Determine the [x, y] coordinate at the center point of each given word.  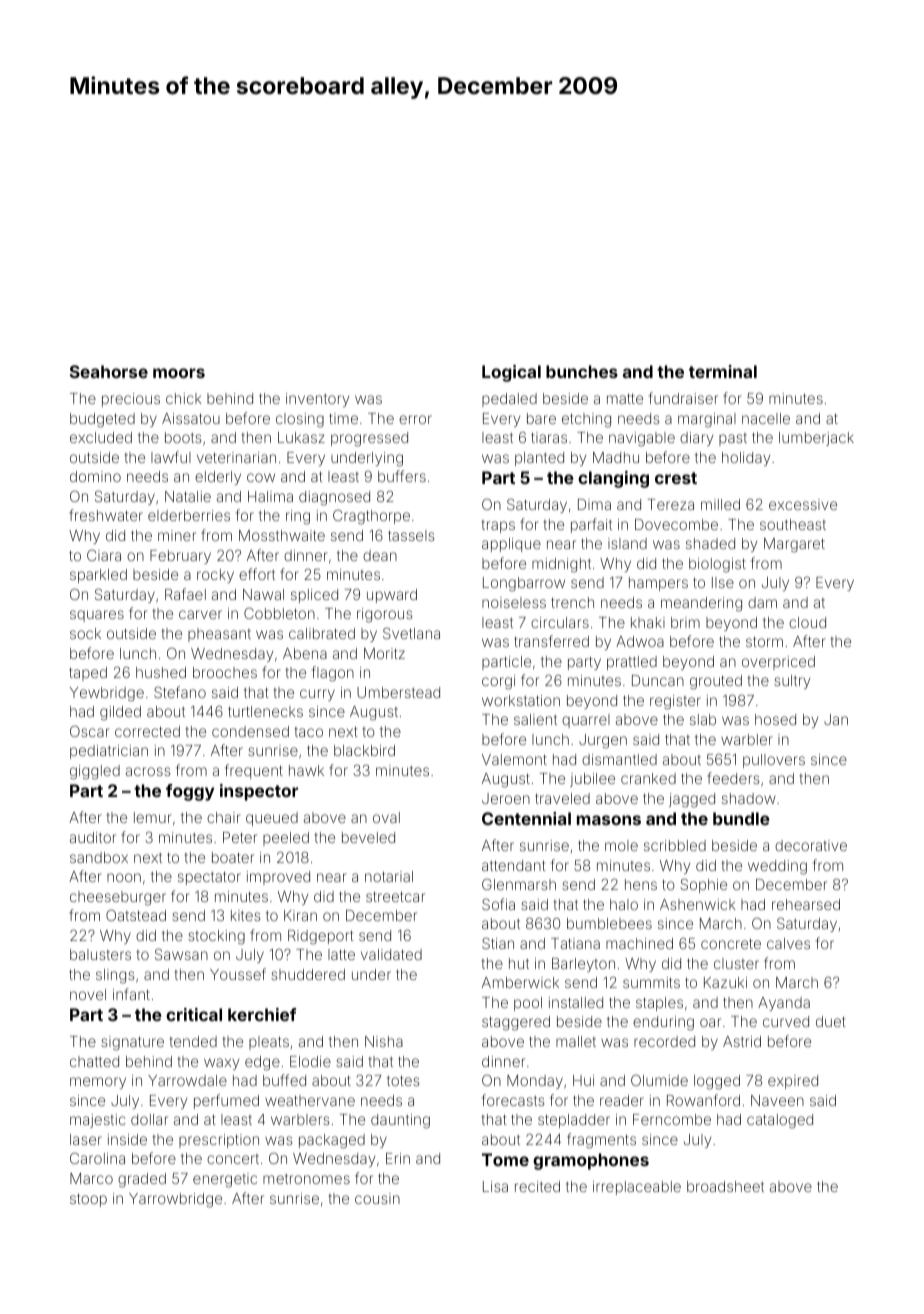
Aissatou [191, 418]
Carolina [97, 1158]
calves [788, 943]
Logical [511, 373]
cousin [377, 1198]
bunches [582, 371]
